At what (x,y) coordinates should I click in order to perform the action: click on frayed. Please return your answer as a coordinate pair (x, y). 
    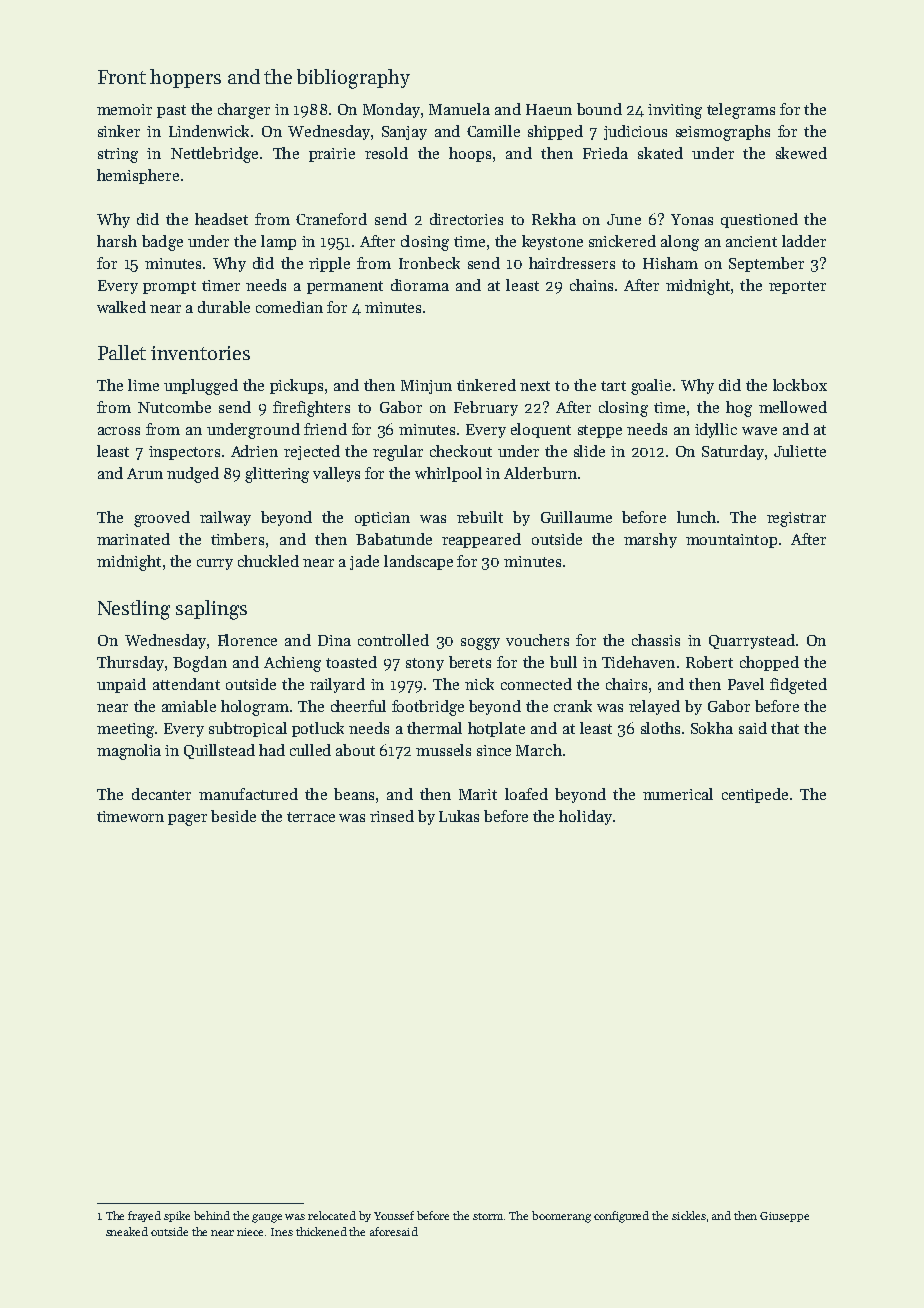
    Looking at the image, I should click on (144, 1216).
